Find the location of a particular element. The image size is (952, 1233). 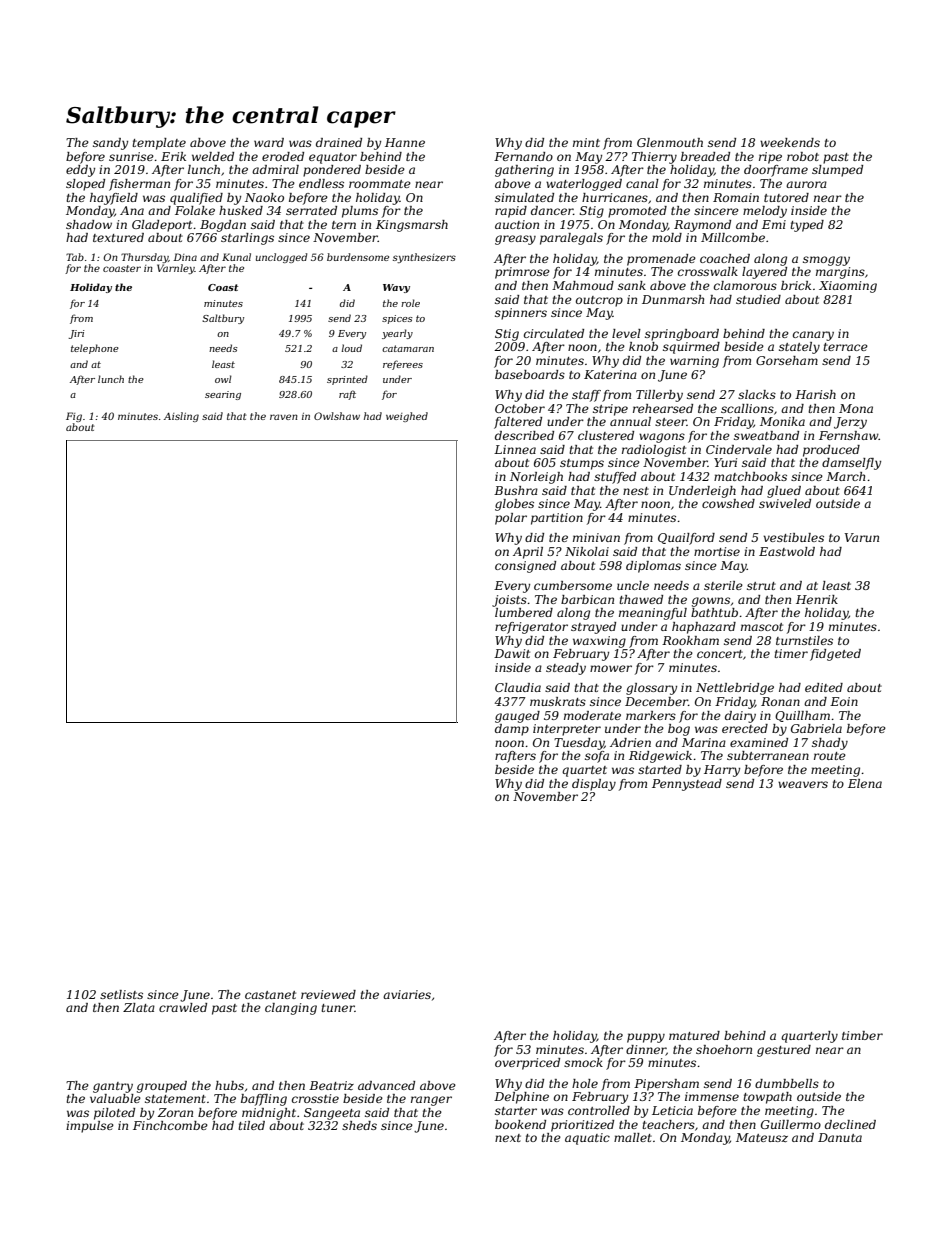

vestibules is located at coordinates (794, 537).
